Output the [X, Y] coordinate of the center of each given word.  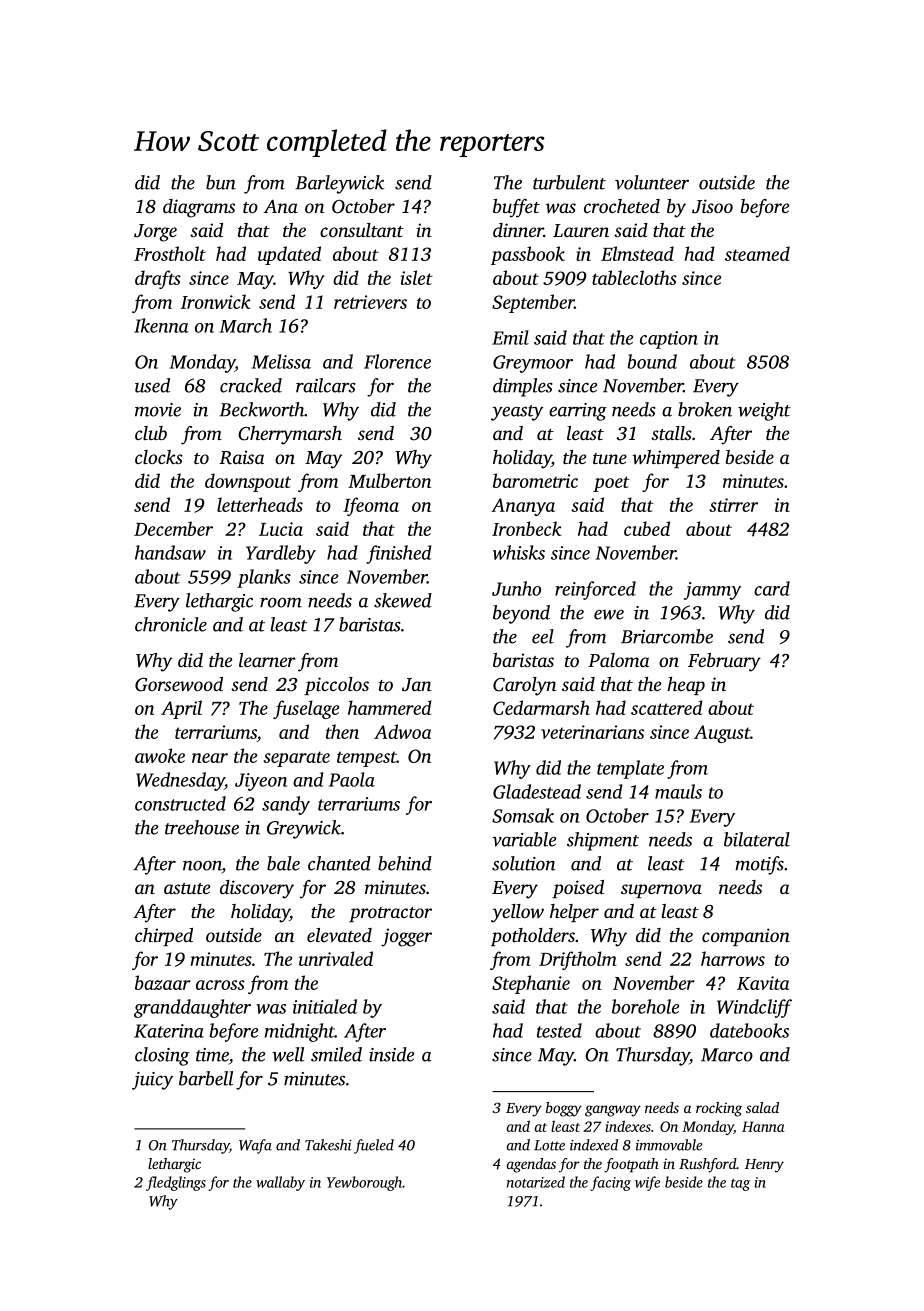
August [722, 734]
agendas [531, 1165]
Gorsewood [179, 684]
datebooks [749, 1030]
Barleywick [339, 184]
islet [417, 277]
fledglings [176, 1183]
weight [764, 411]
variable [524, 839]
